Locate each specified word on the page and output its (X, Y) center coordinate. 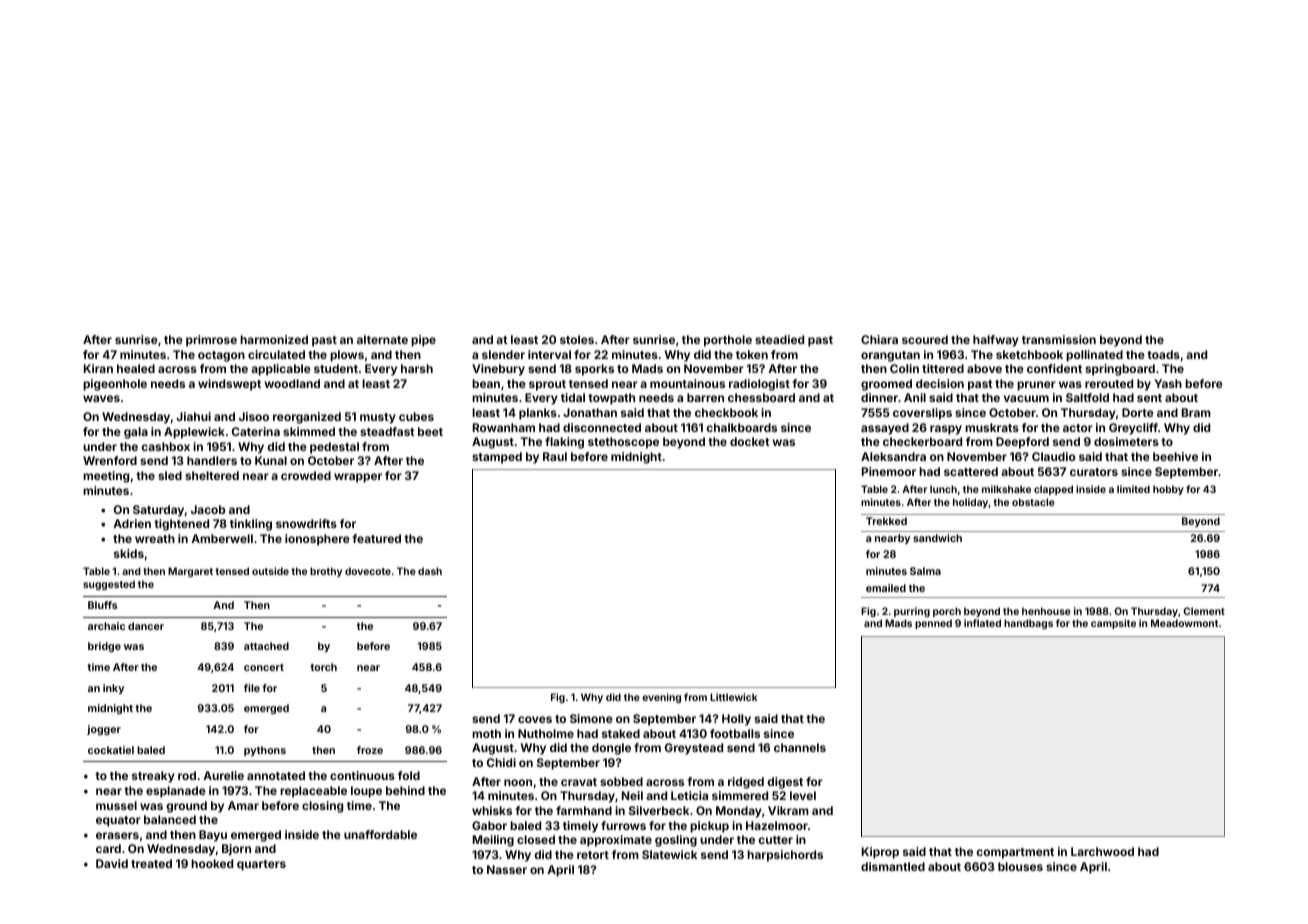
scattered (971, 471)
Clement (1204, 611)
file (252, 688)
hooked (212, 863)
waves (101, 398)
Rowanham (504, 427)
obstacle (1033, 502)
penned (933, 624)
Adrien (132, 523)
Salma (925, 571)
